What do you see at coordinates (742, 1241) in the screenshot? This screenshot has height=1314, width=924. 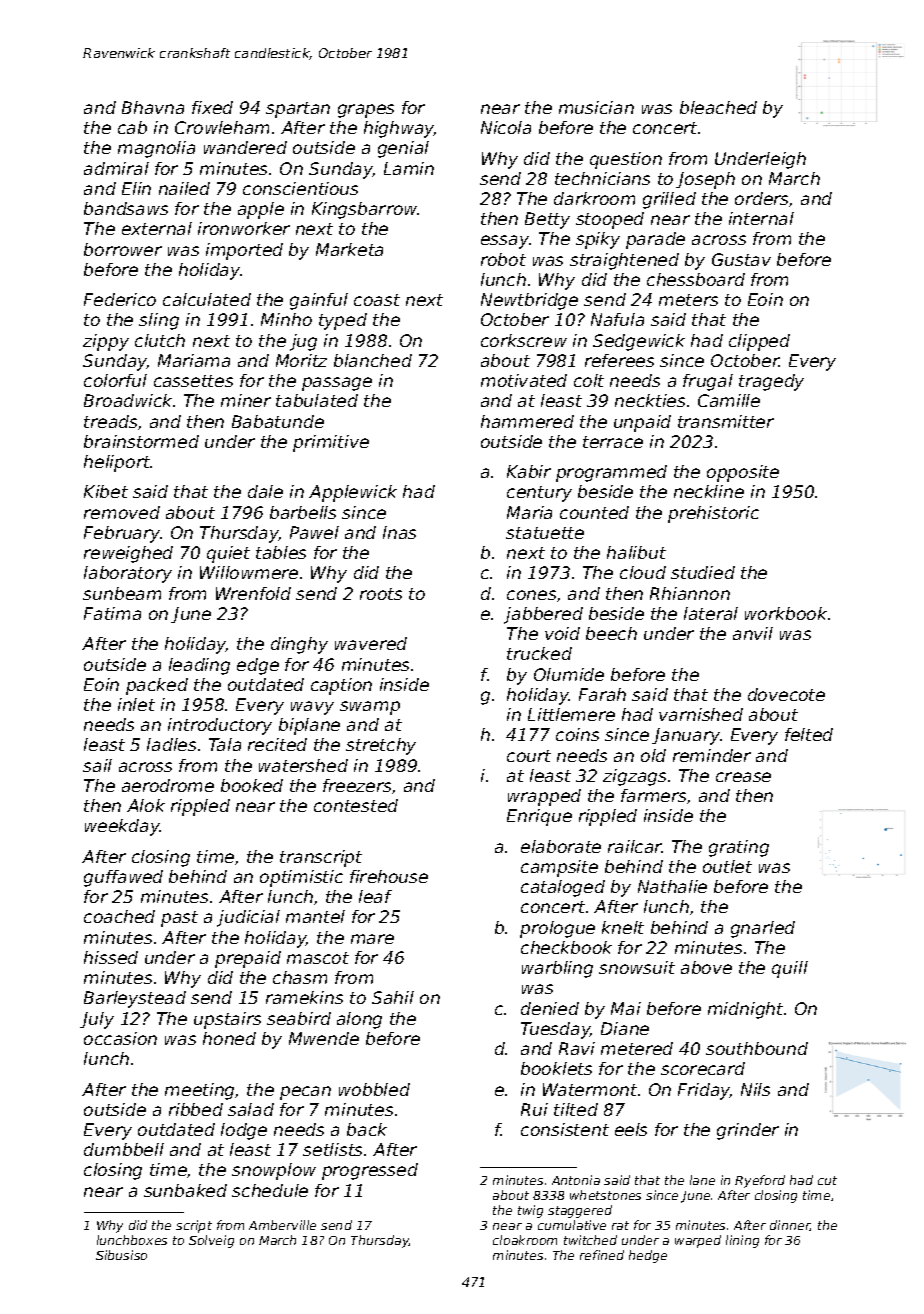 I see `lining` at bounding box center [742, 1241].
